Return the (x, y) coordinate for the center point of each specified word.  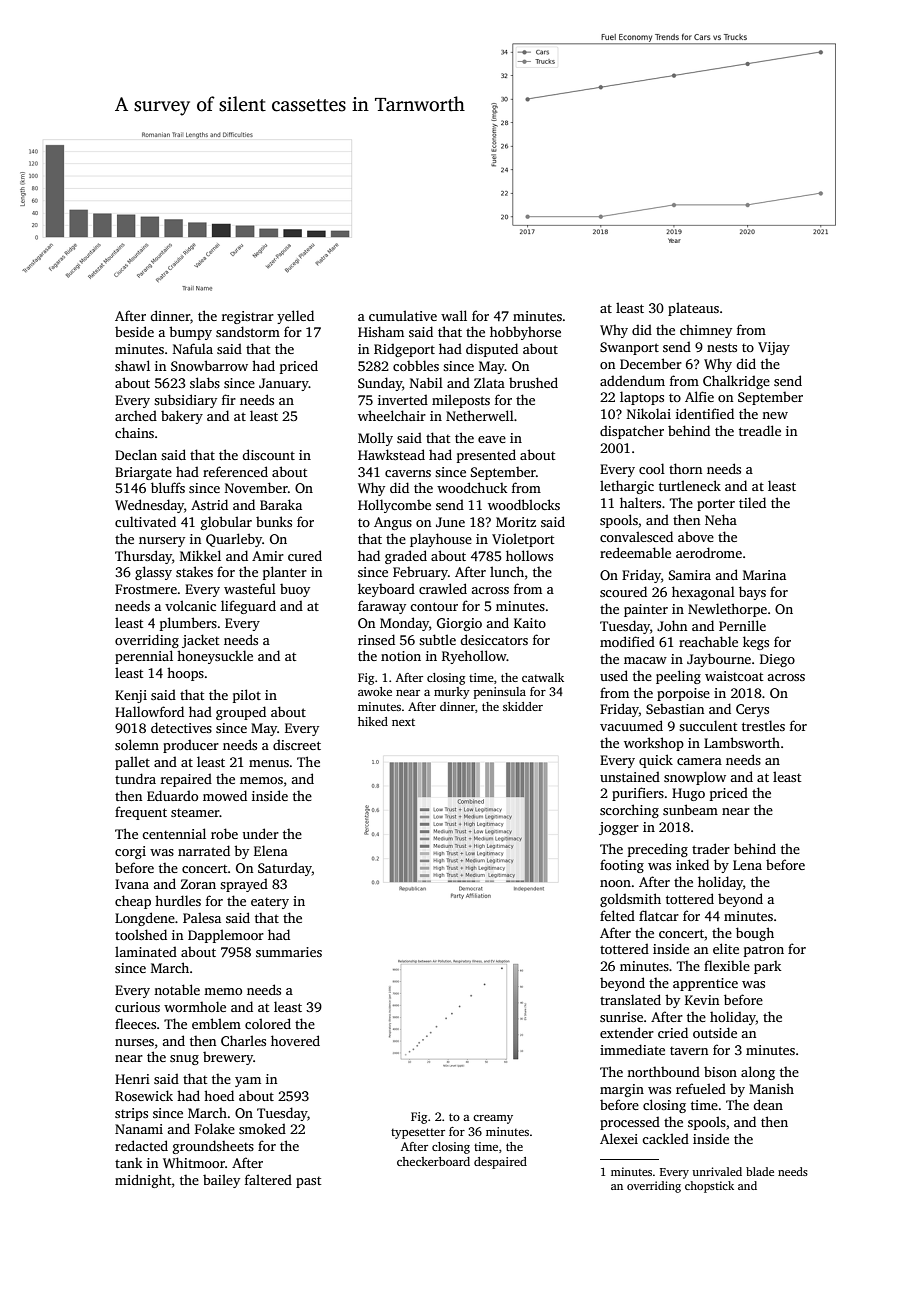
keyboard (386, 590)
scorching (629, 811)
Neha (721, 519)
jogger (619, 828)
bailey (221, 1181)
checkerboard (433, 1161)
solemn (137, 744)
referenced (235, 471)
